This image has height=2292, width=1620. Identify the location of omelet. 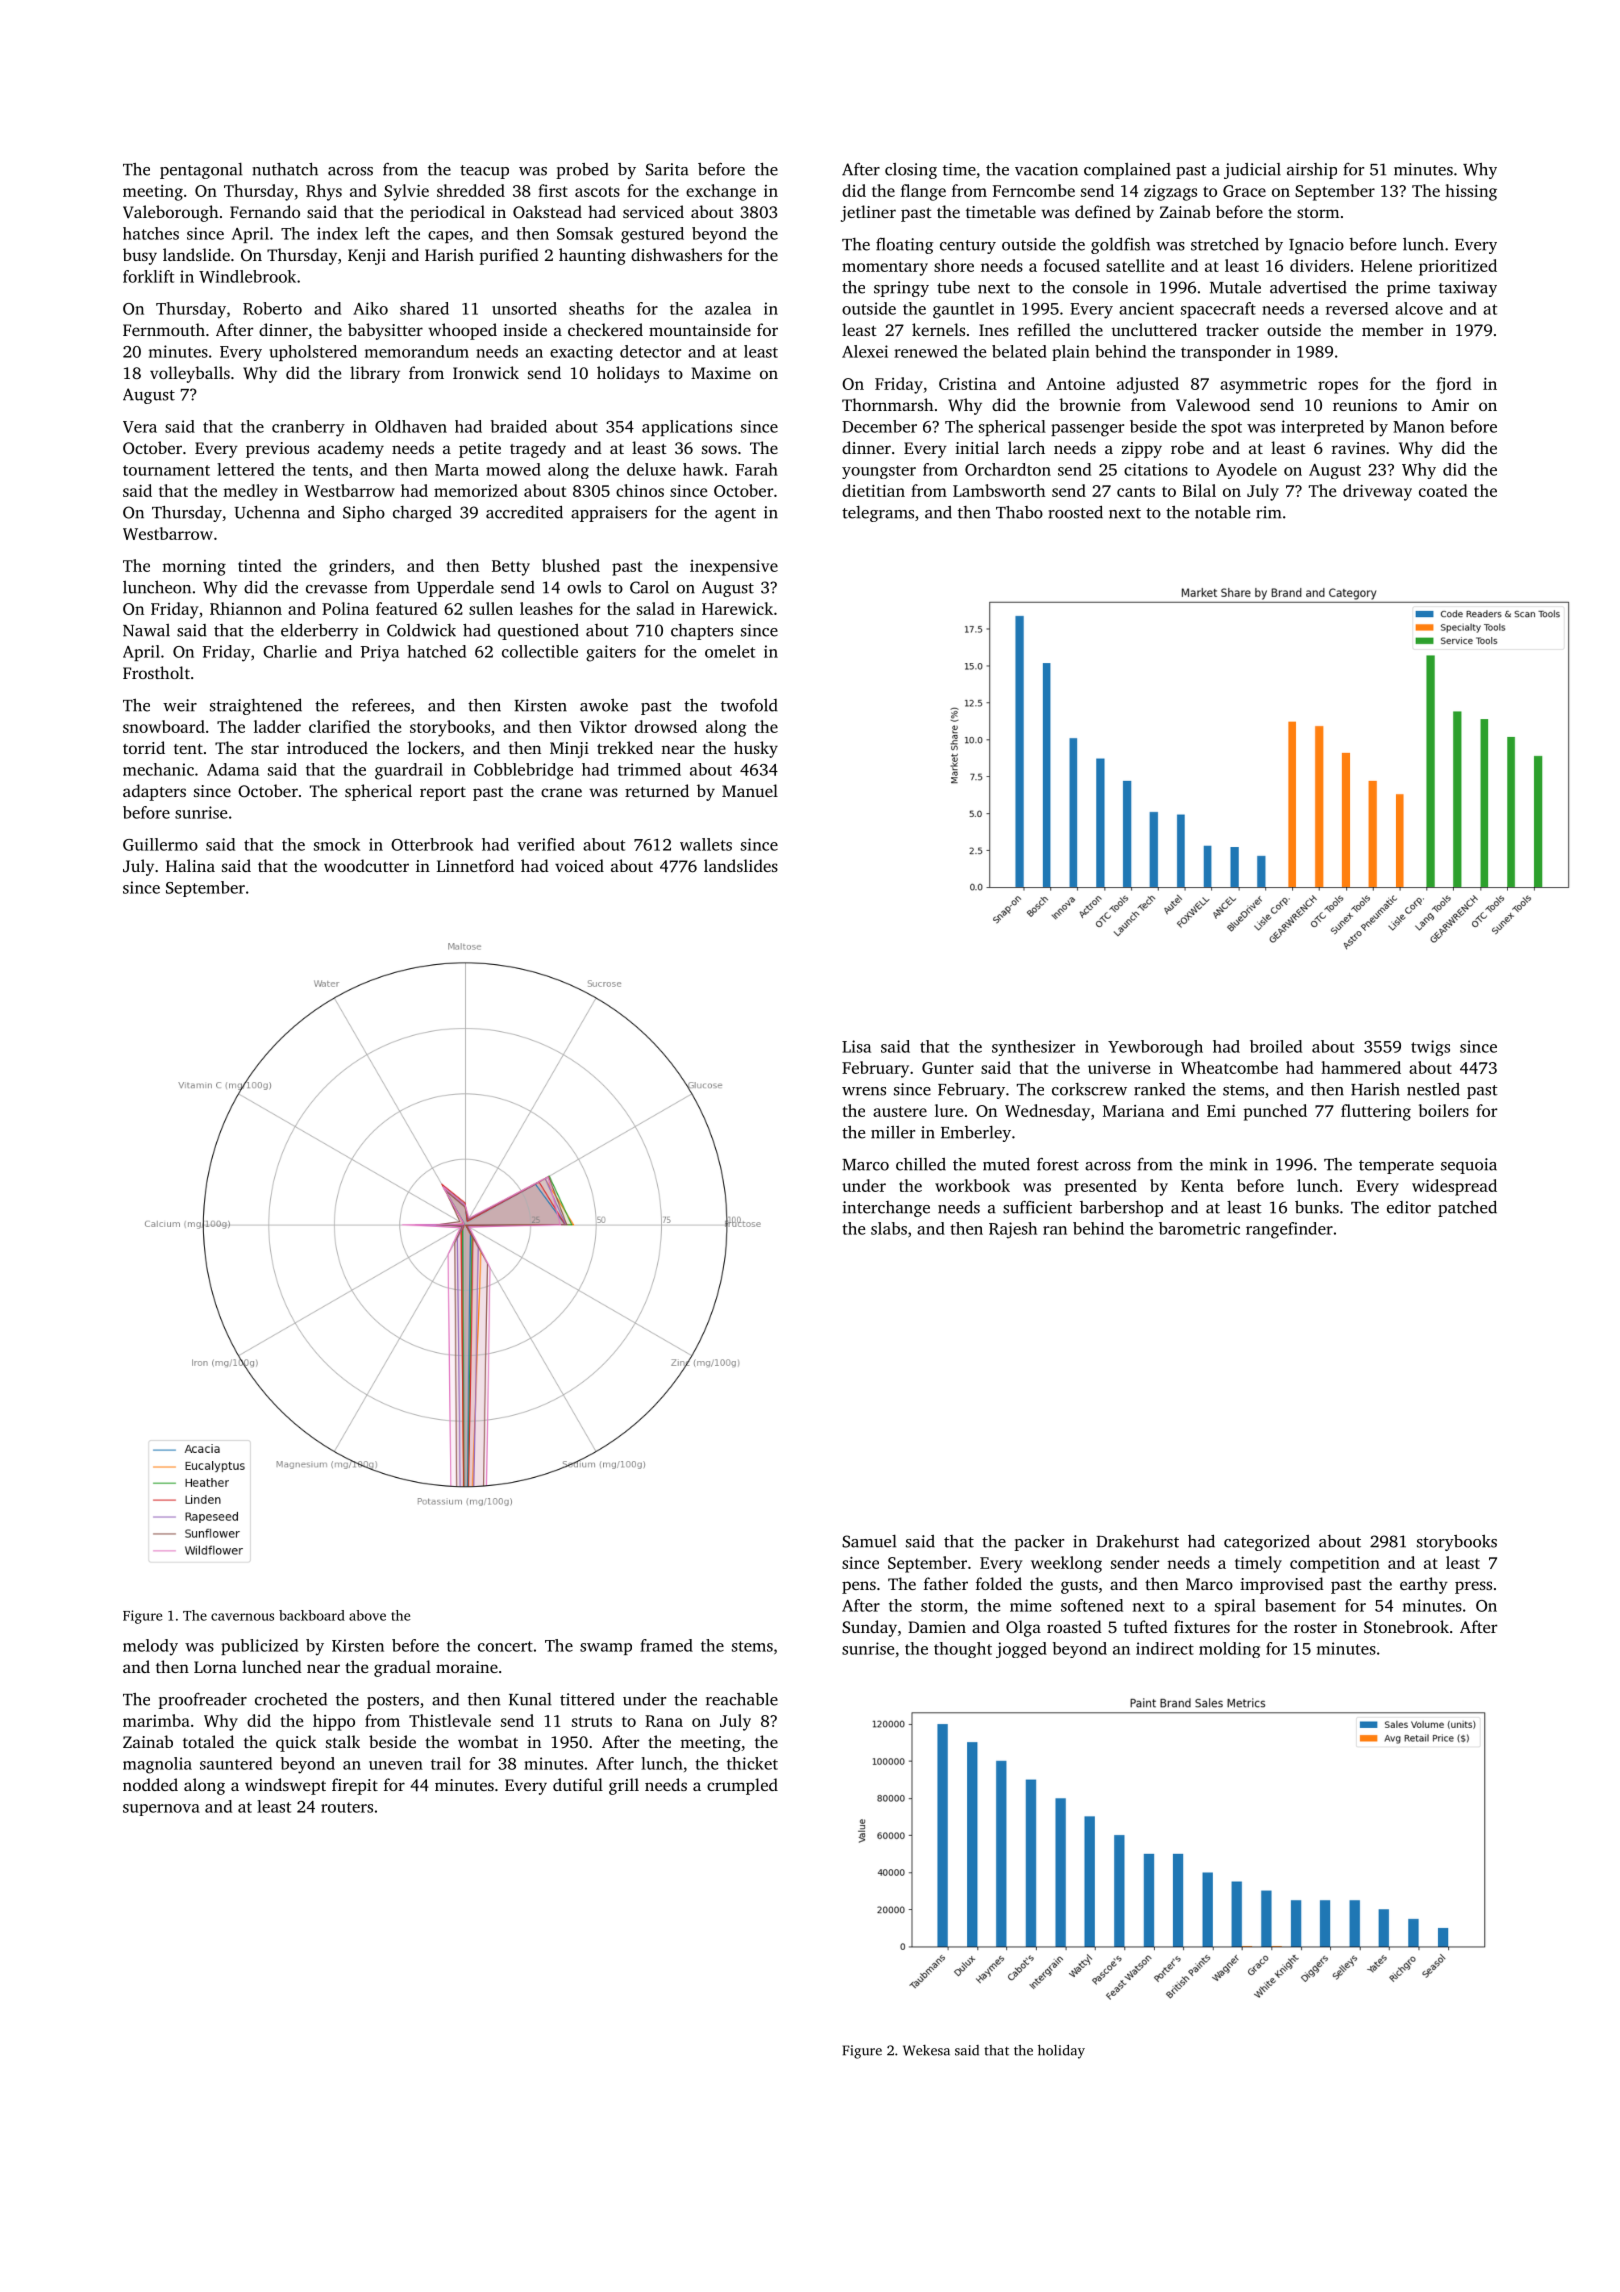
(730, 651).
